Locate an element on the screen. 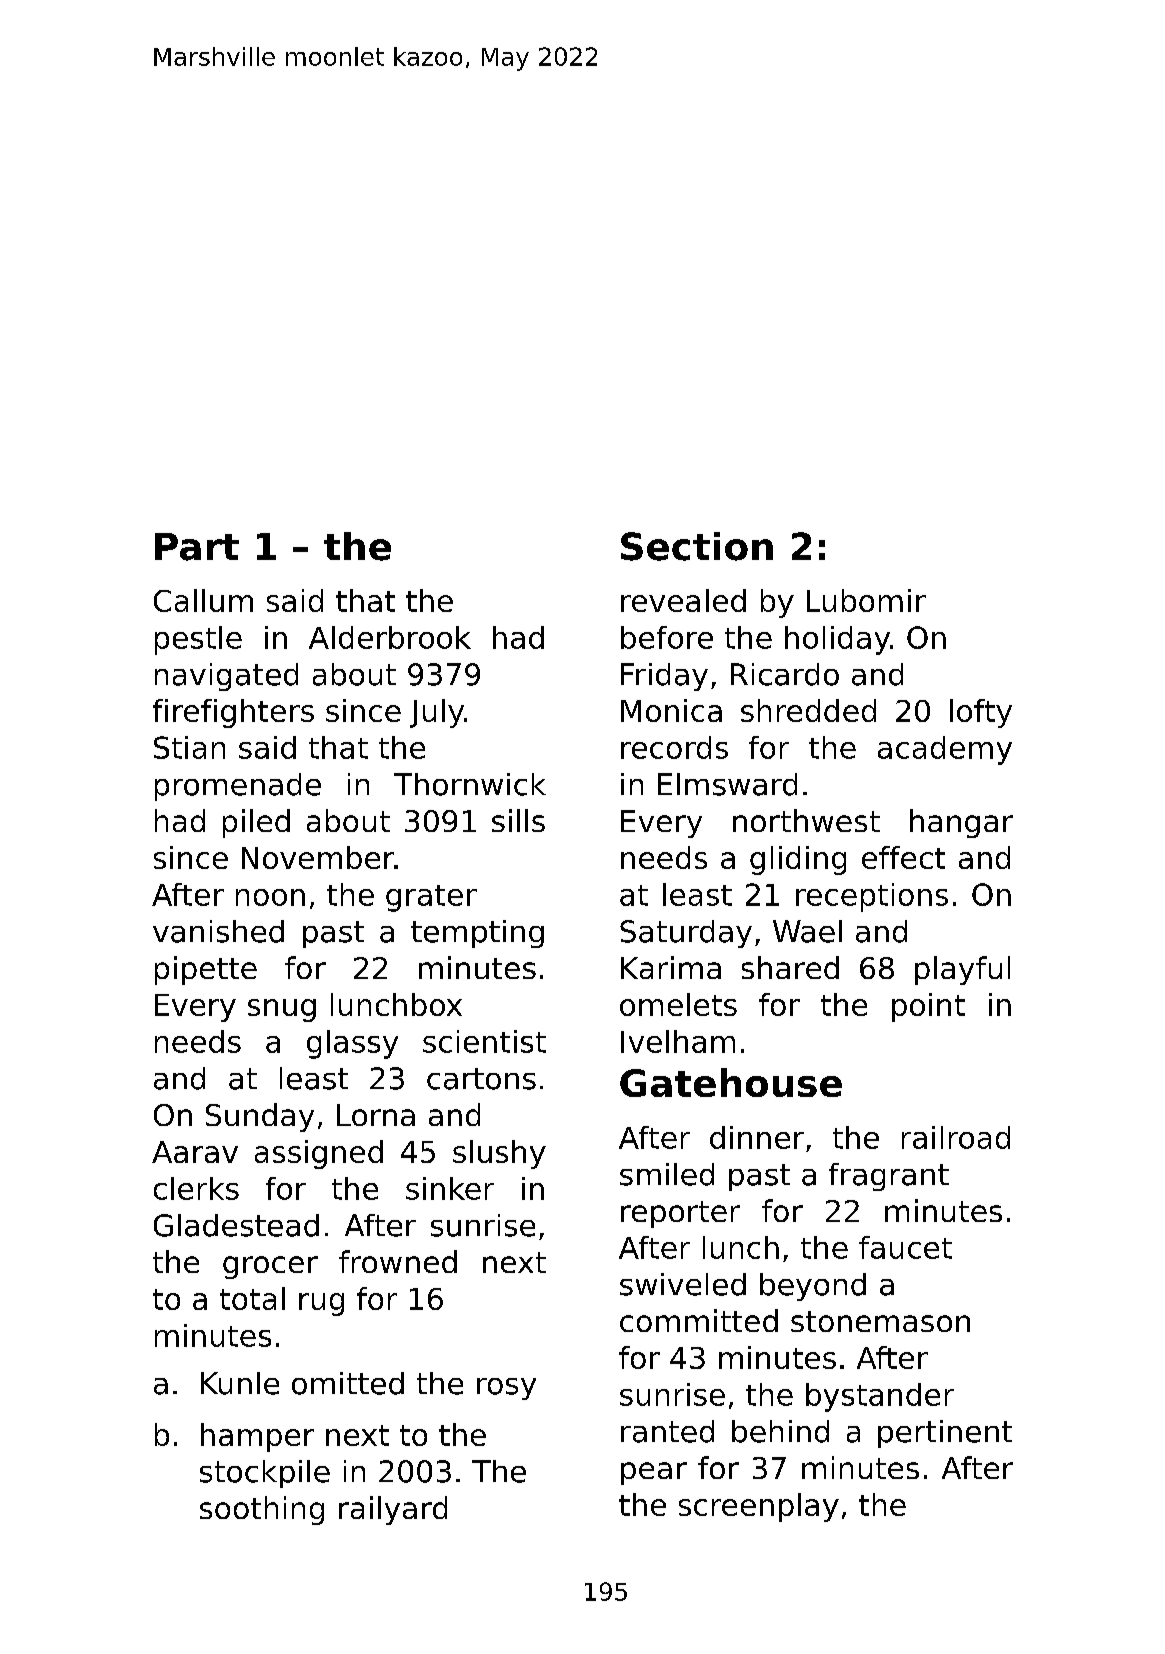  railroad is located at coordinates (956, 1137).
